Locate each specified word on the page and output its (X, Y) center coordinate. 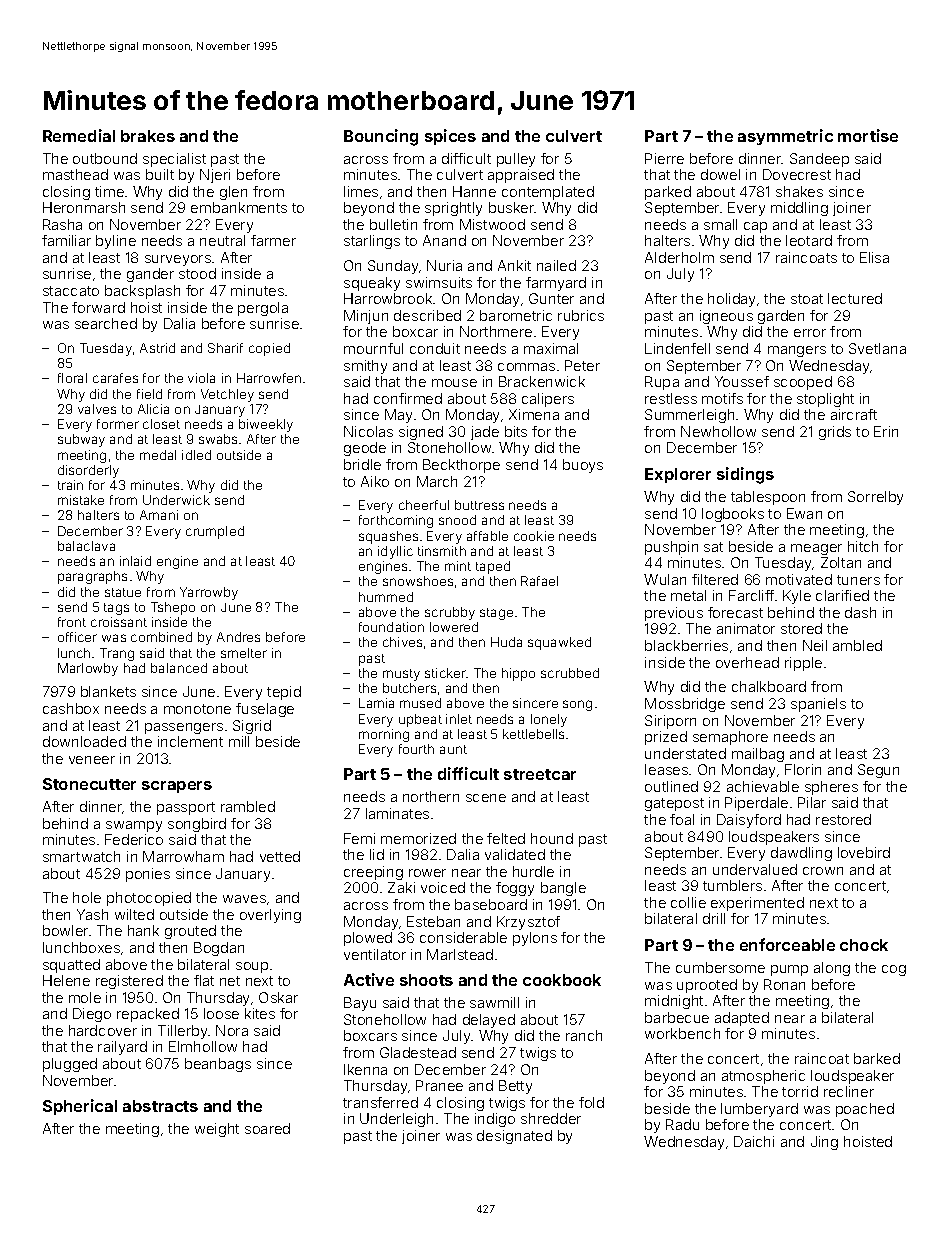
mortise (868, 135)
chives (402, 642)
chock (864, 945)
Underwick (176, 500)
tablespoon (768, 498)
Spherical (80, 1107)
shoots (426, 980)
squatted (71, 966)
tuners (858, 580)
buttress (479, 505)
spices (450, 137)
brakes (148, 136)
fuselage (265, 710)
